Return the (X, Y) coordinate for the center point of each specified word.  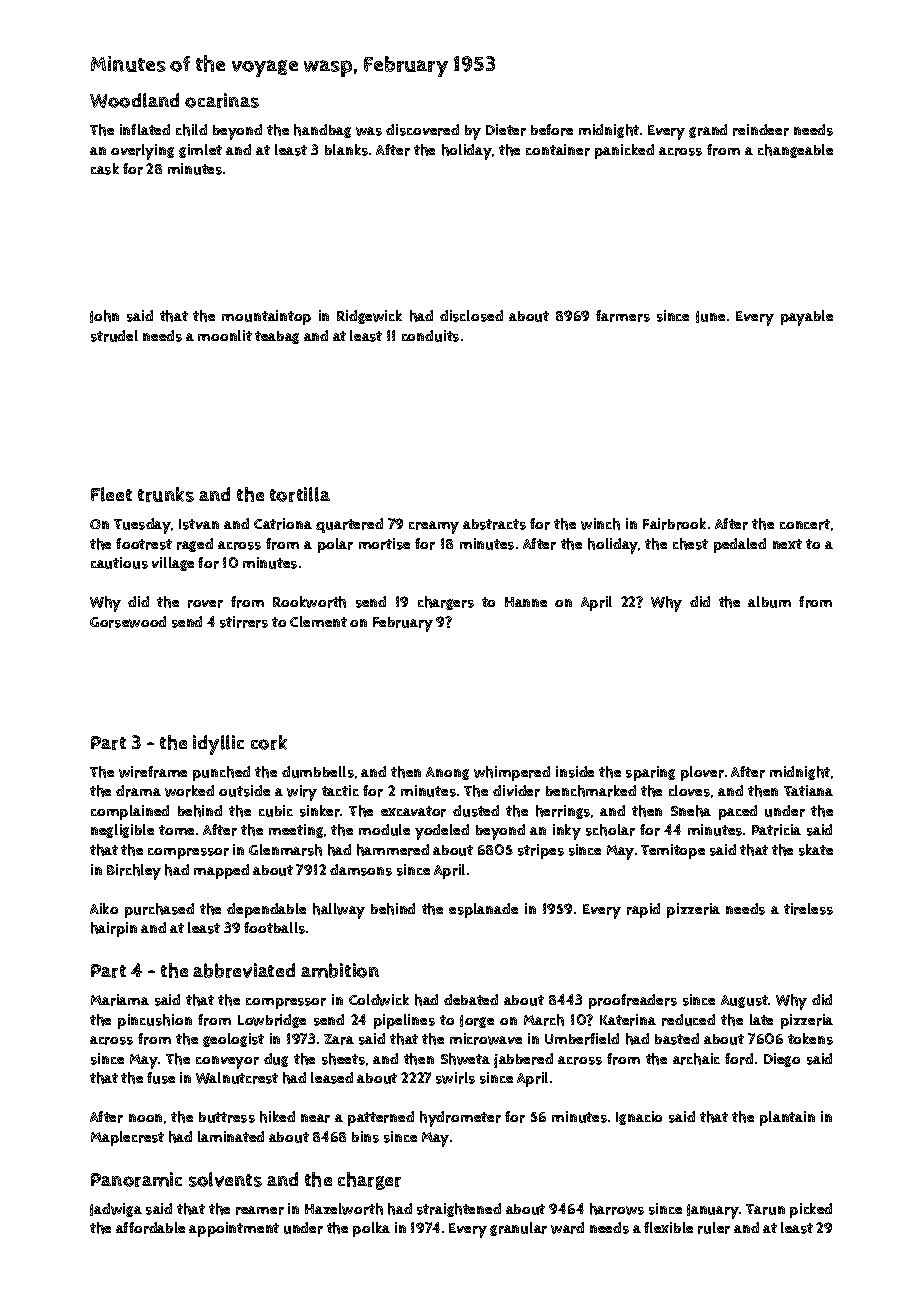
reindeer (761, 130)
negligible (122, 831)
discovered (422, 130)
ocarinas (222, 100)
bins (365, 1137)
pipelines (404, 1021)
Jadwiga (116, 1210)
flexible (668, 1227)
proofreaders (633, 1001)
